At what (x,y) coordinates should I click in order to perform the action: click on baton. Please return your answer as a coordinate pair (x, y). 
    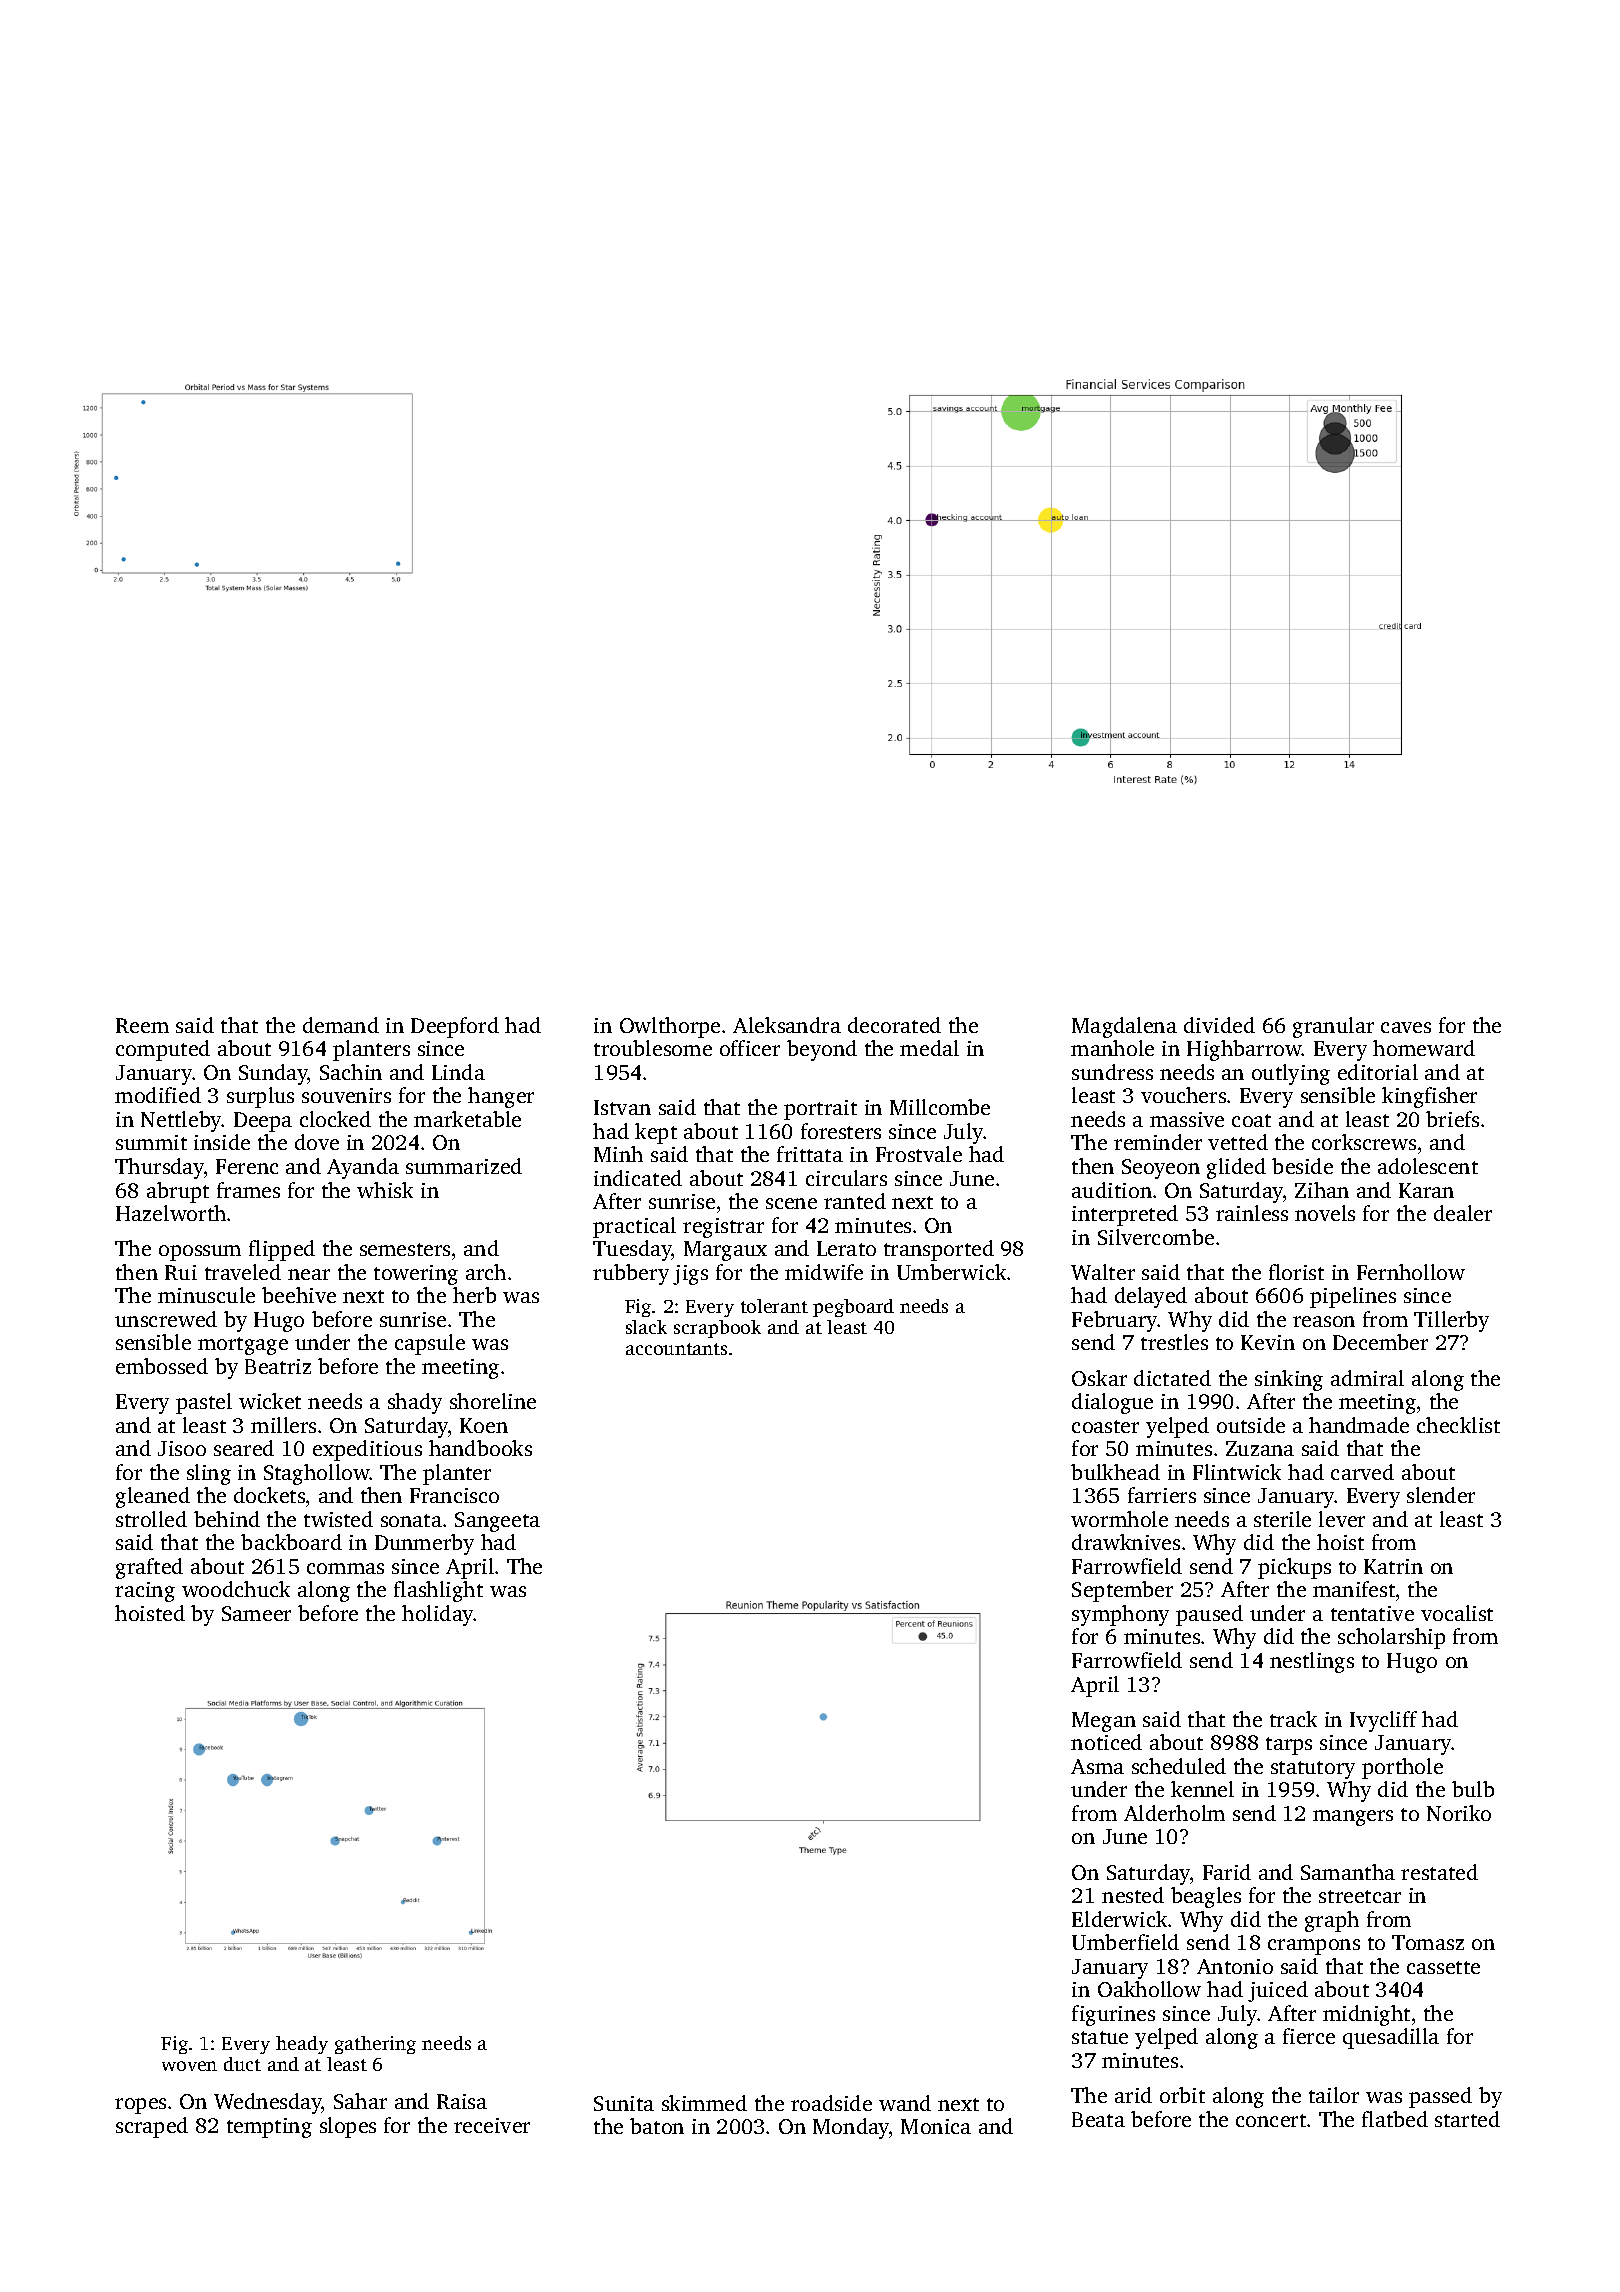
    Looking at the image, I should click on (657, 2126).
